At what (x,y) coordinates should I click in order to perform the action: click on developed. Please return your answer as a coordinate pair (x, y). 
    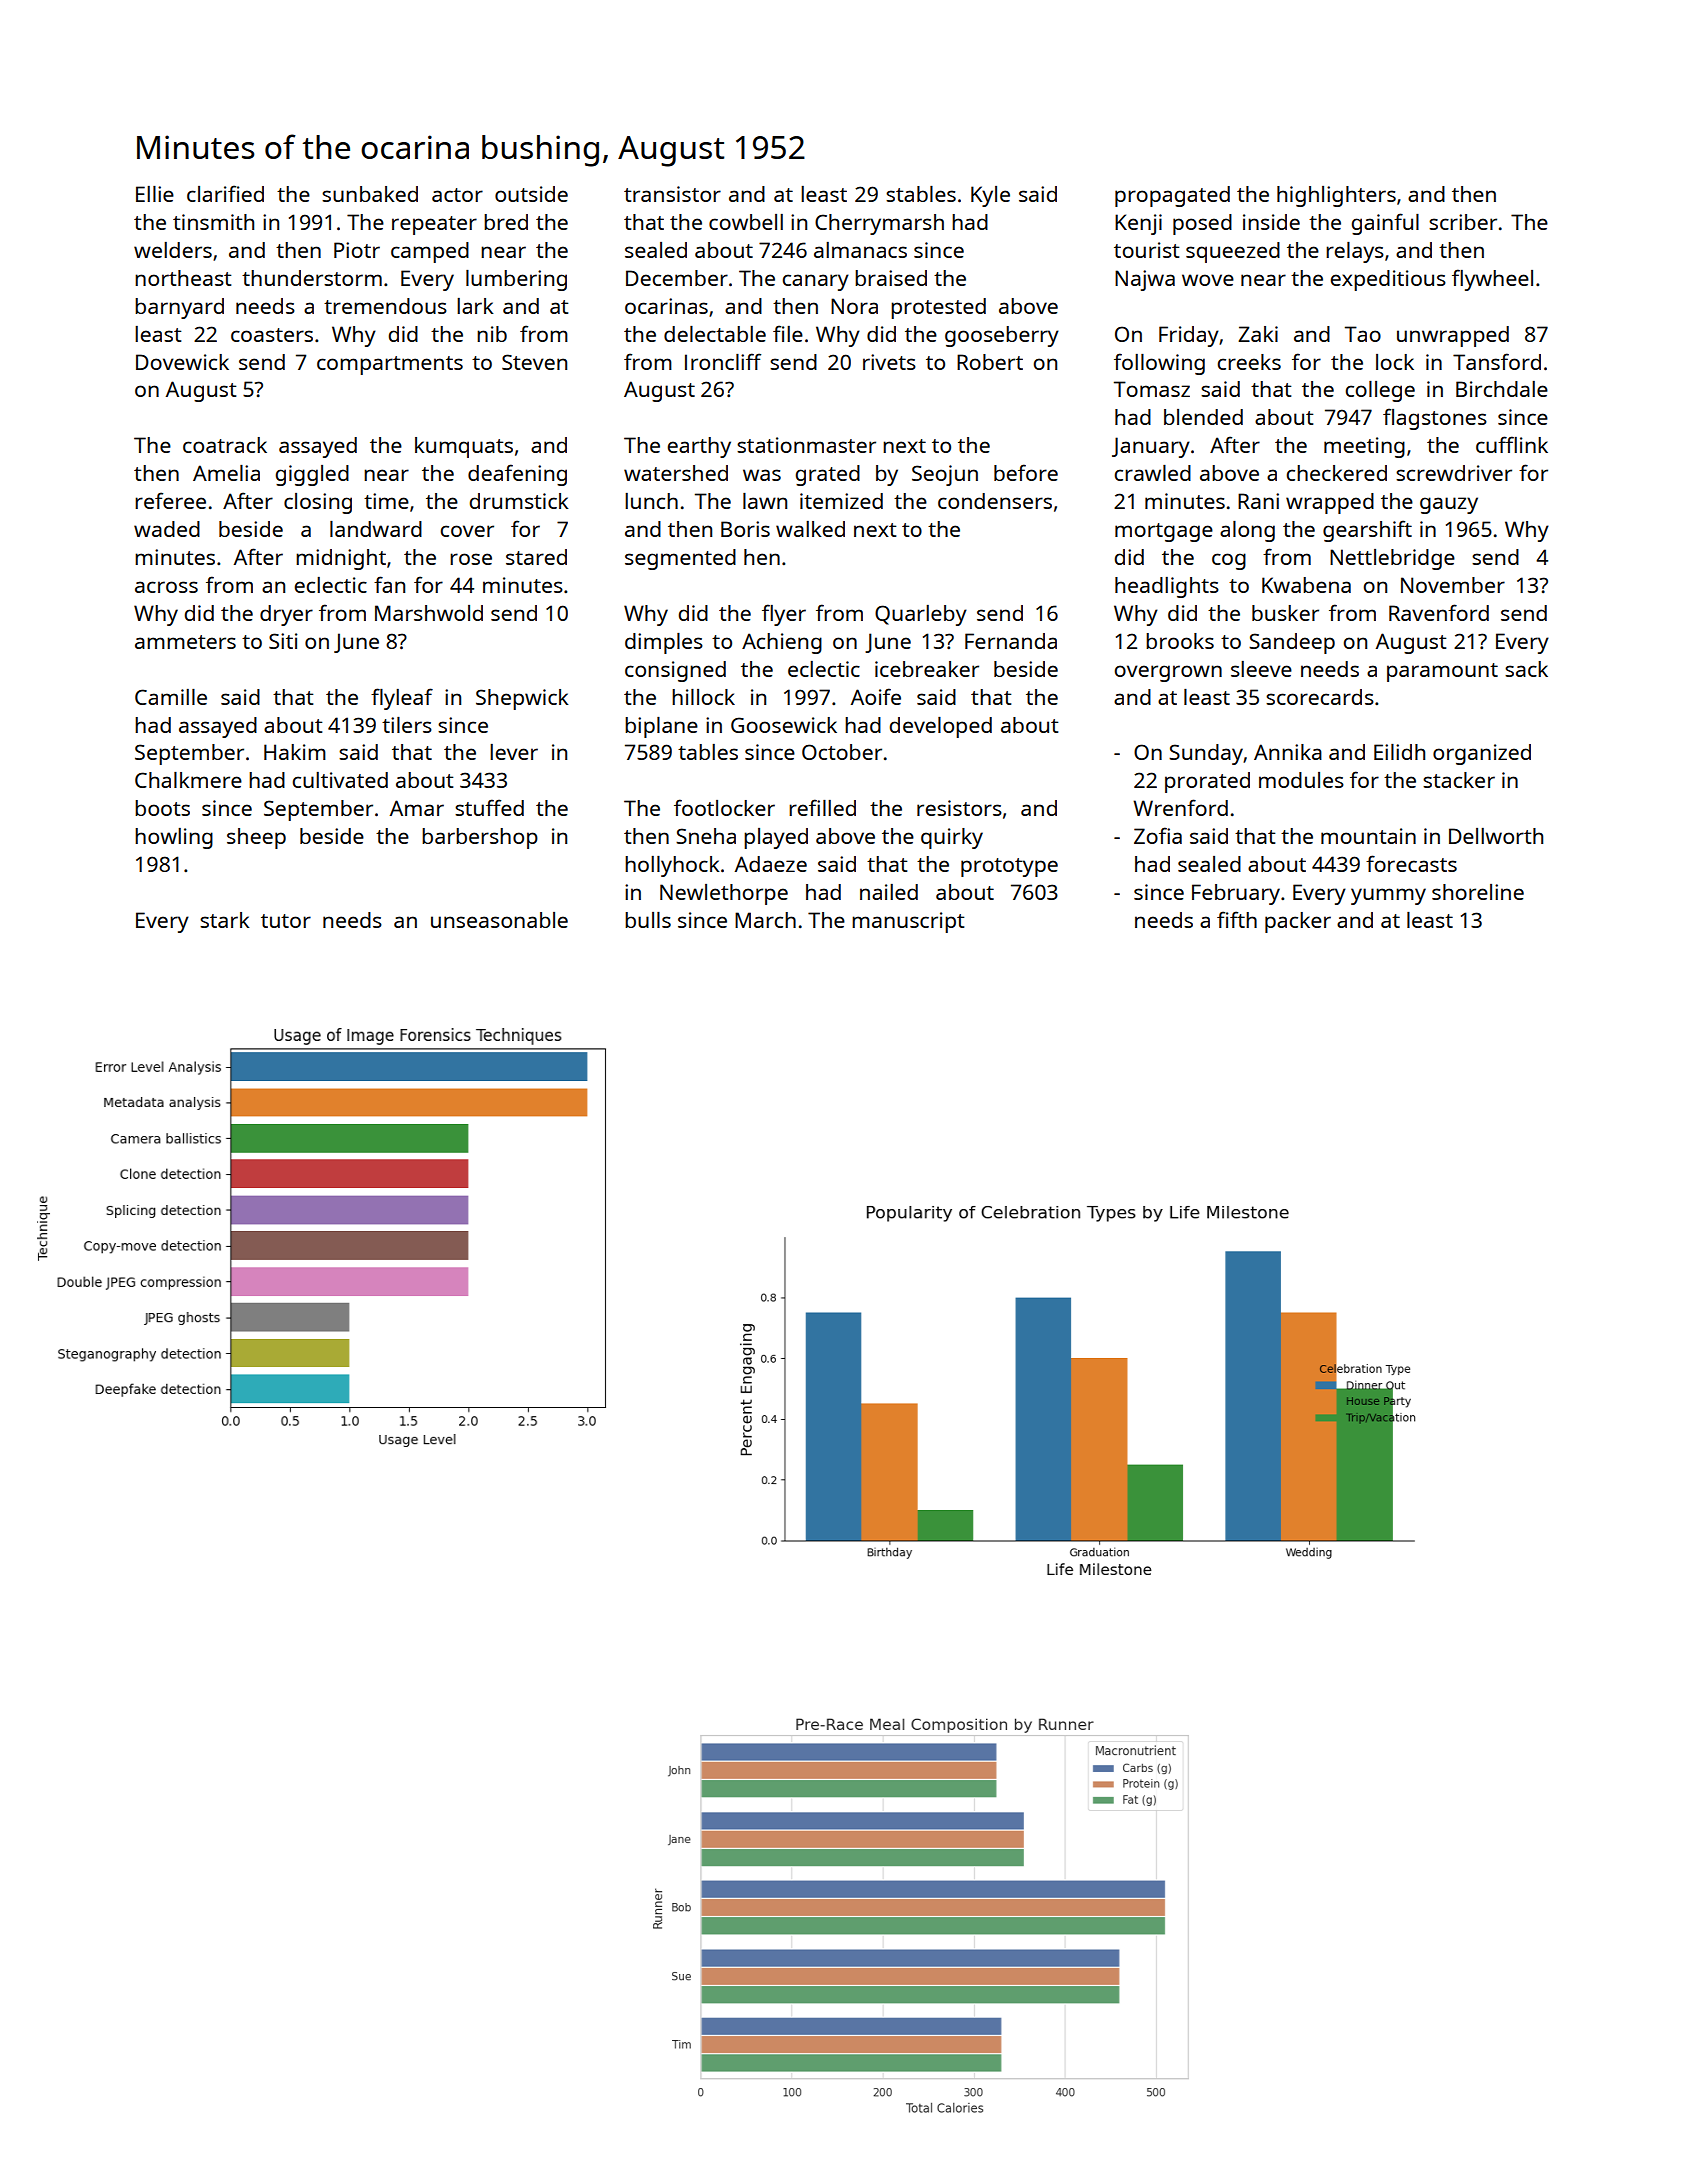
    Looking at the image, I should click on (941, 727).
